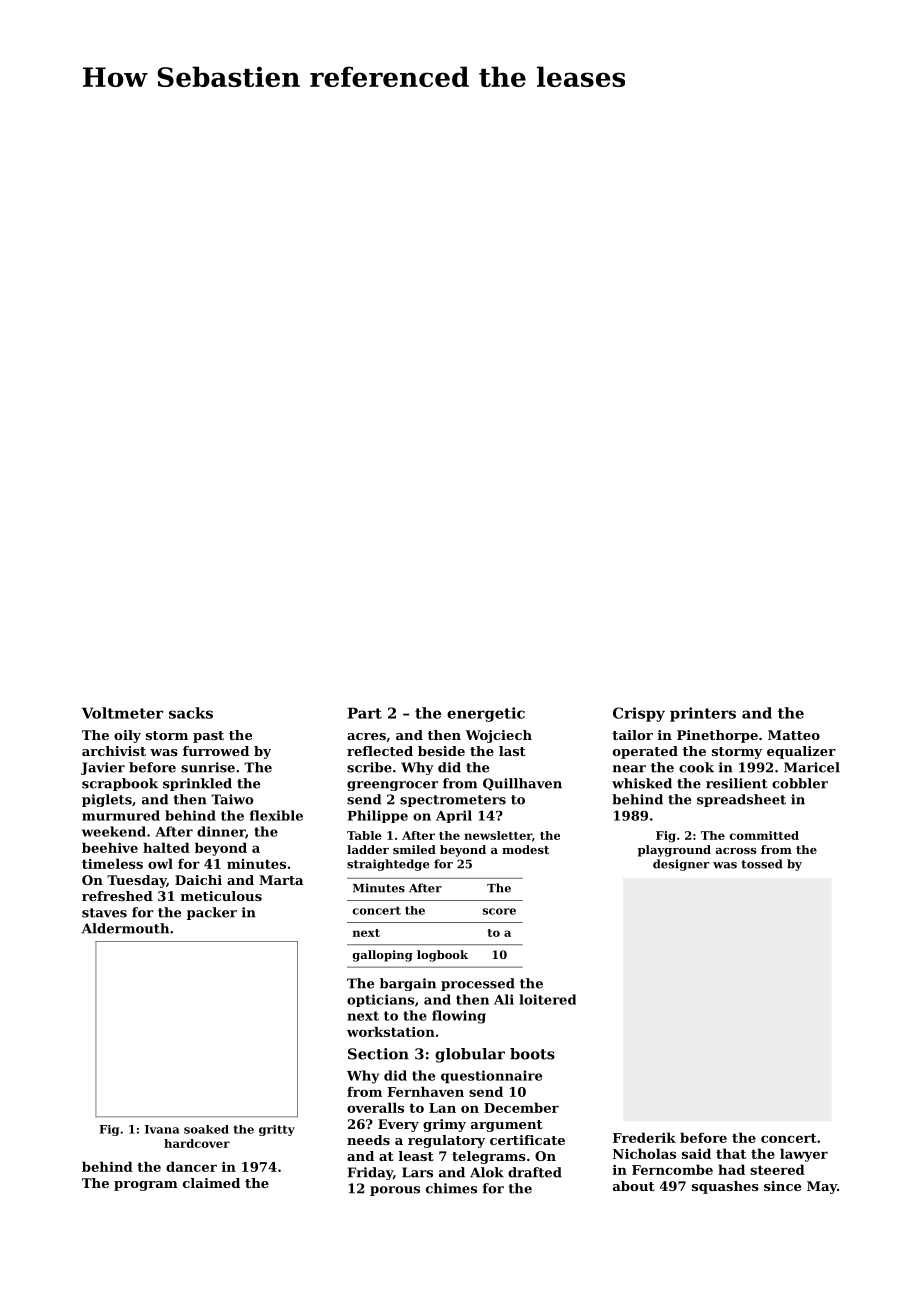  What do you see at coordinates (522, 784) in the screenshot?
I see `Quillhaven` at bounding box center [522, 784].
